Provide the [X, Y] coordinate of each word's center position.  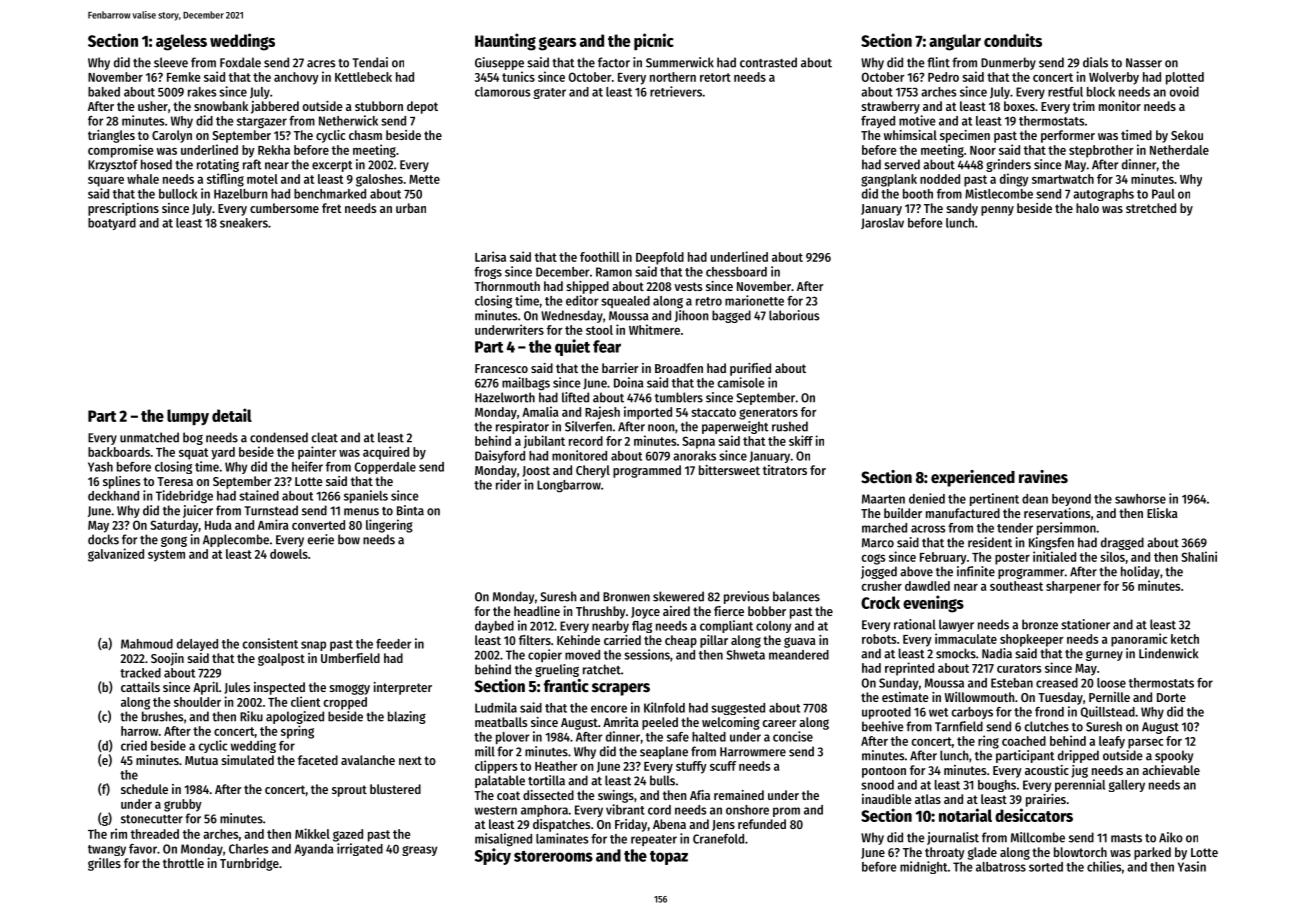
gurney [1104, 655]
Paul [1163, 194]
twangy [107, 850]
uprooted [886, 713]
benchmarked [330, 194]
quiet [572, 347]
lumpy [188, 417]
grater [549, 93]
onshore [747, 810]
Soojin [167, 659]
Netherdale [1179, 150]
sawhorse [1140, 499]
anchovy [296, 78]
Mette [424, 179]
